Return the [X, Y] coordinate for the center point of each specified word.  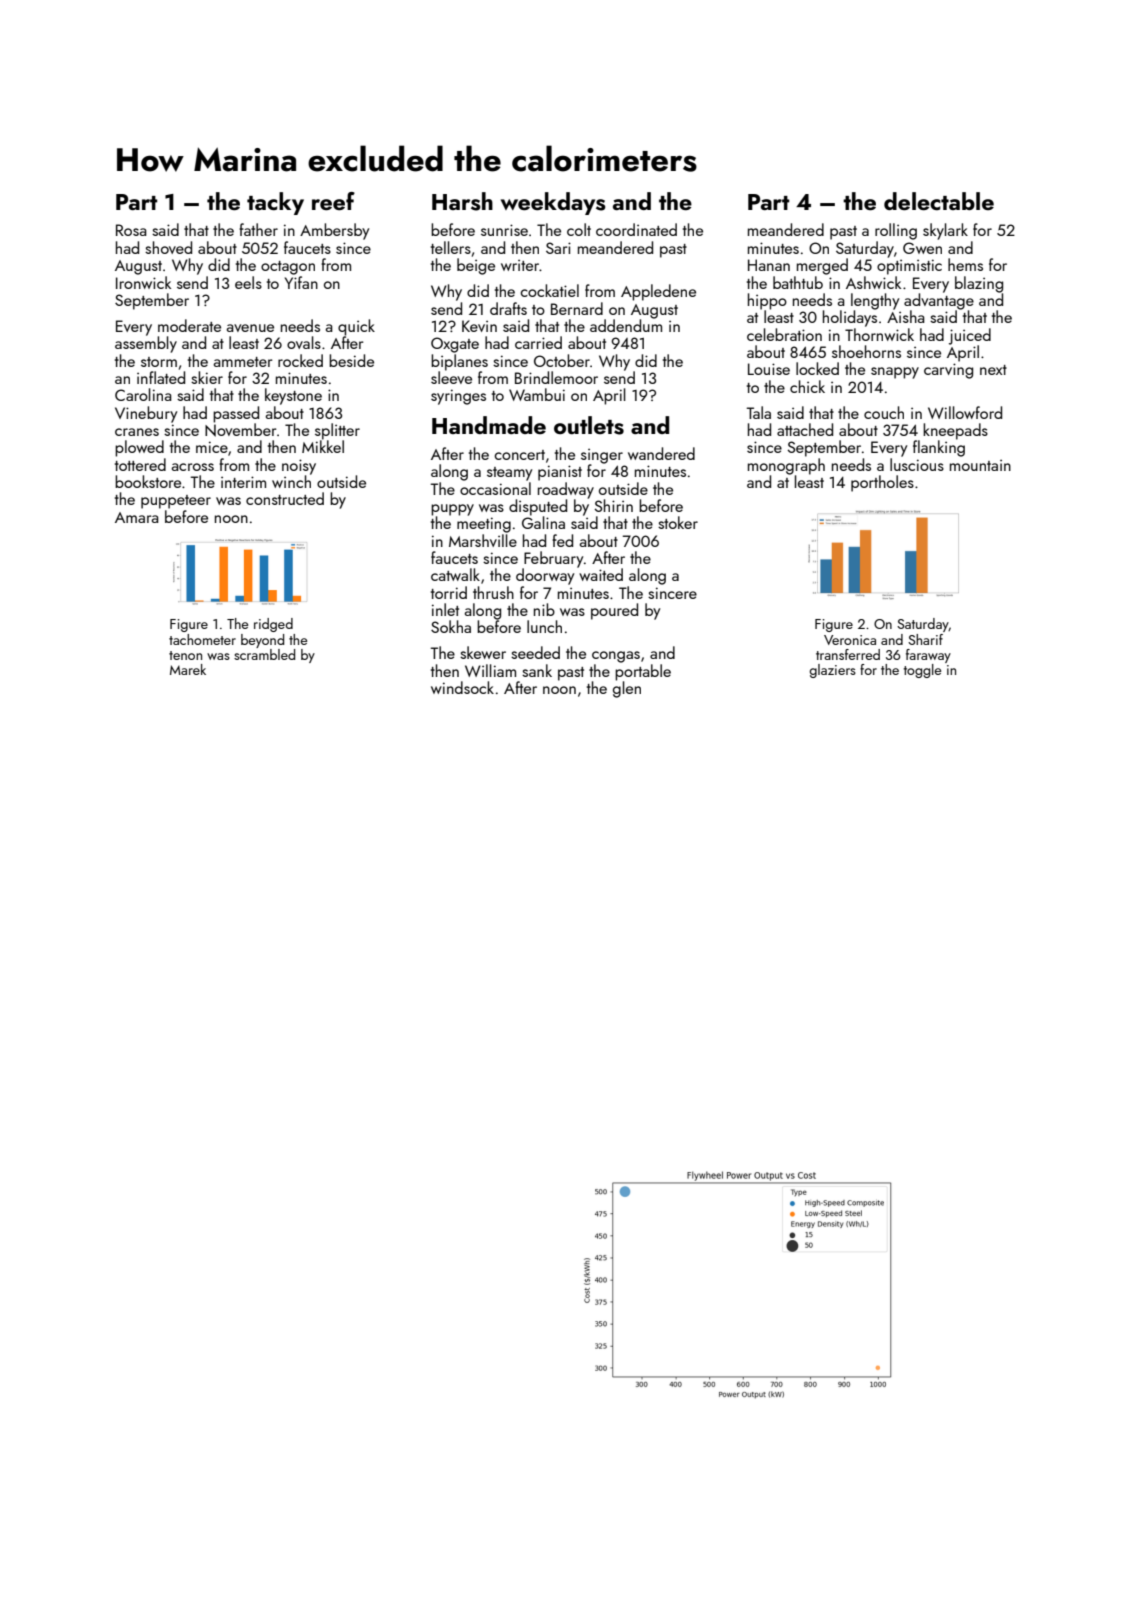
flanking [939, 448]
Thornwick [879, 334]
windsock [462, 687]
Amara [137, 517]
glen [627, 689]
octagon [288, 268]
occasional [495, 488]
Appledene [658, 292]
